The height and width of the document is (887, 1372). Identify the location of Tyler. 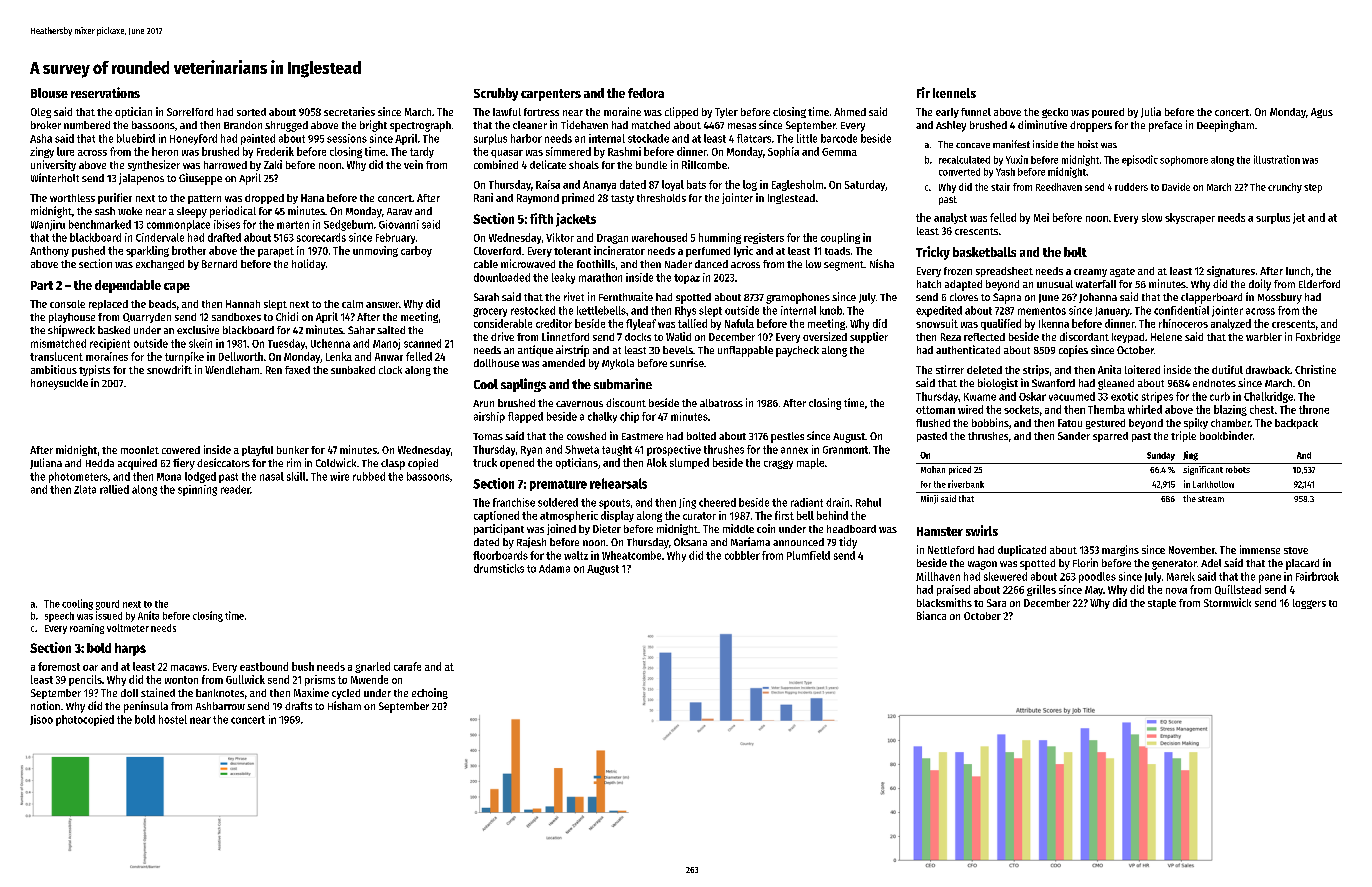
(726, 113).
